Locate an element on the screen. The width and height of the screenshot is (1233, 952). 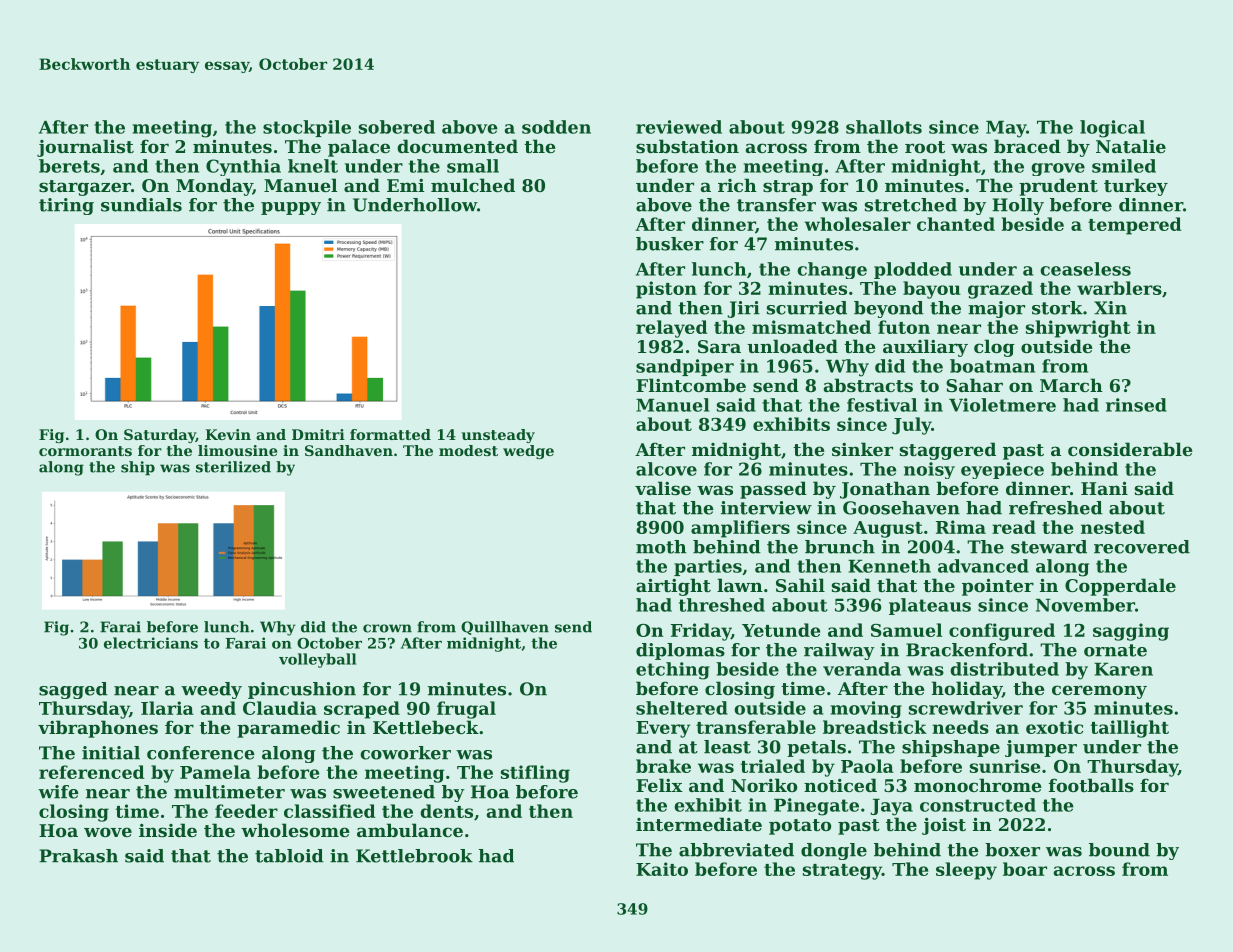
sodden is located at coordinates (556, 127).
